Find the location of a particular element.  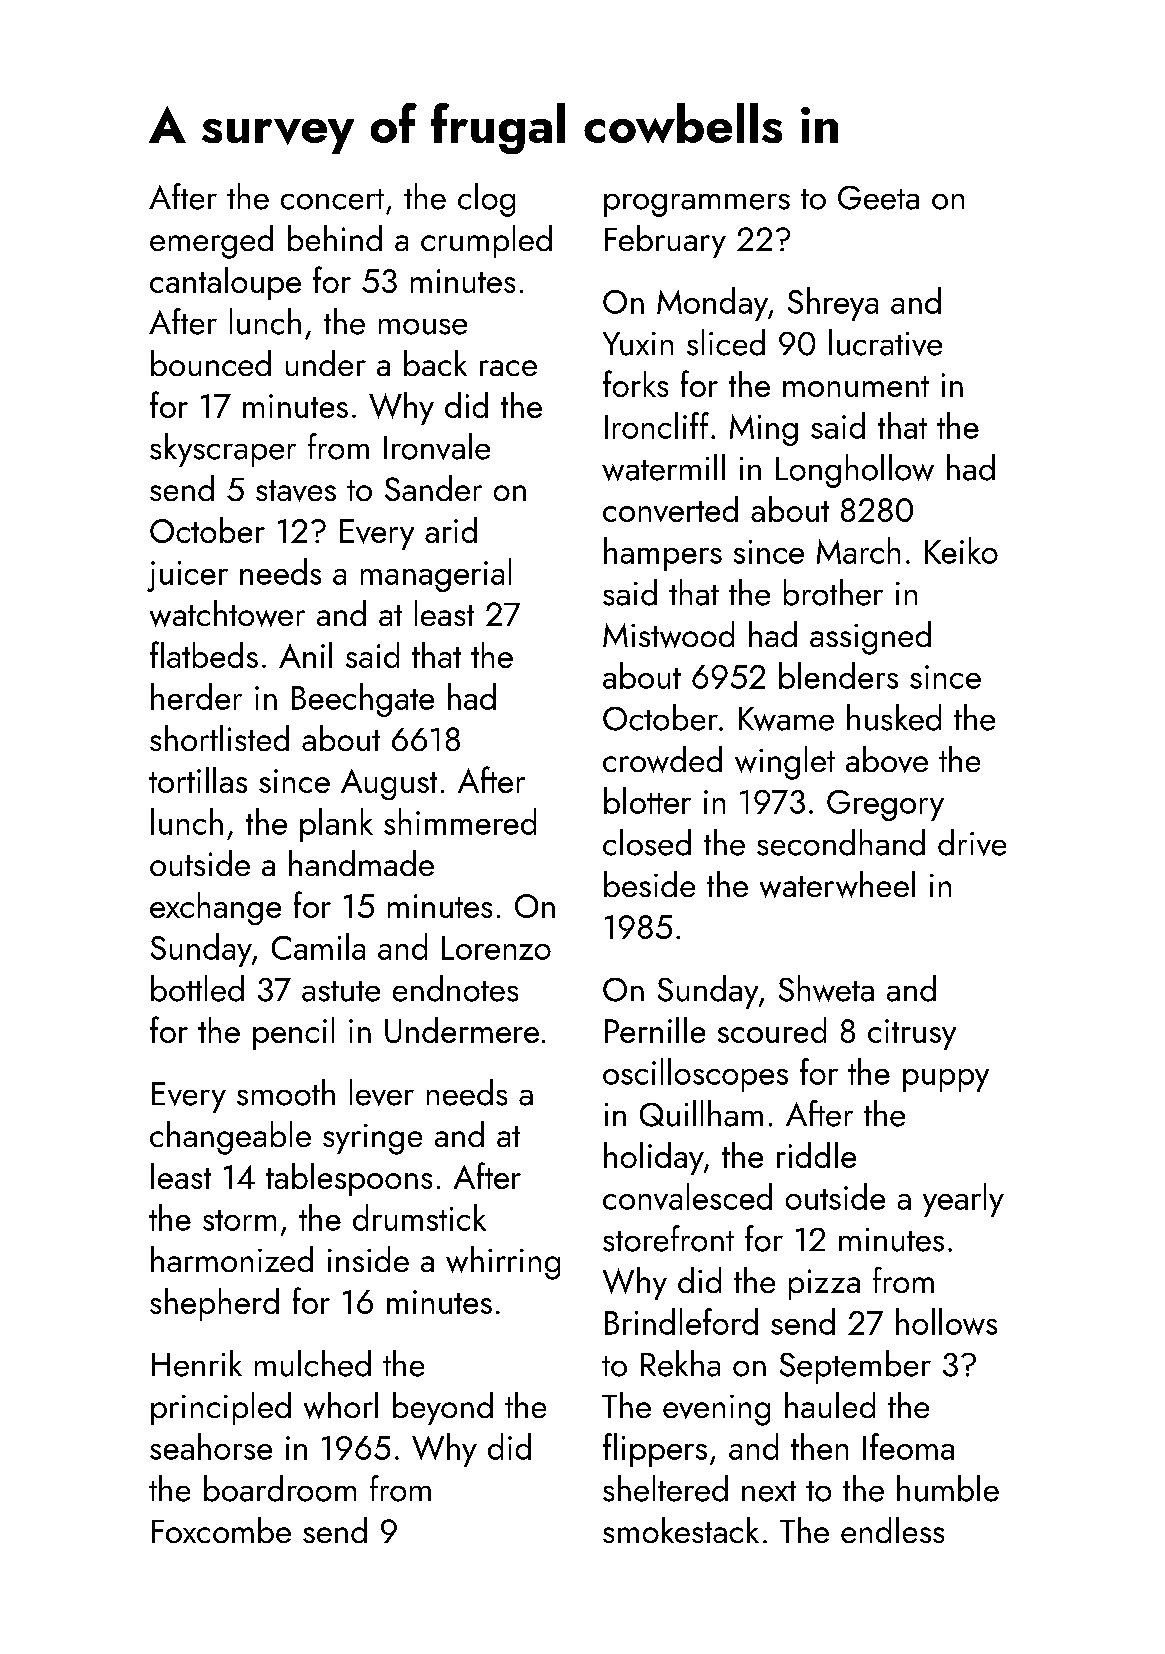

forks is located at coordinates (635, 383).
